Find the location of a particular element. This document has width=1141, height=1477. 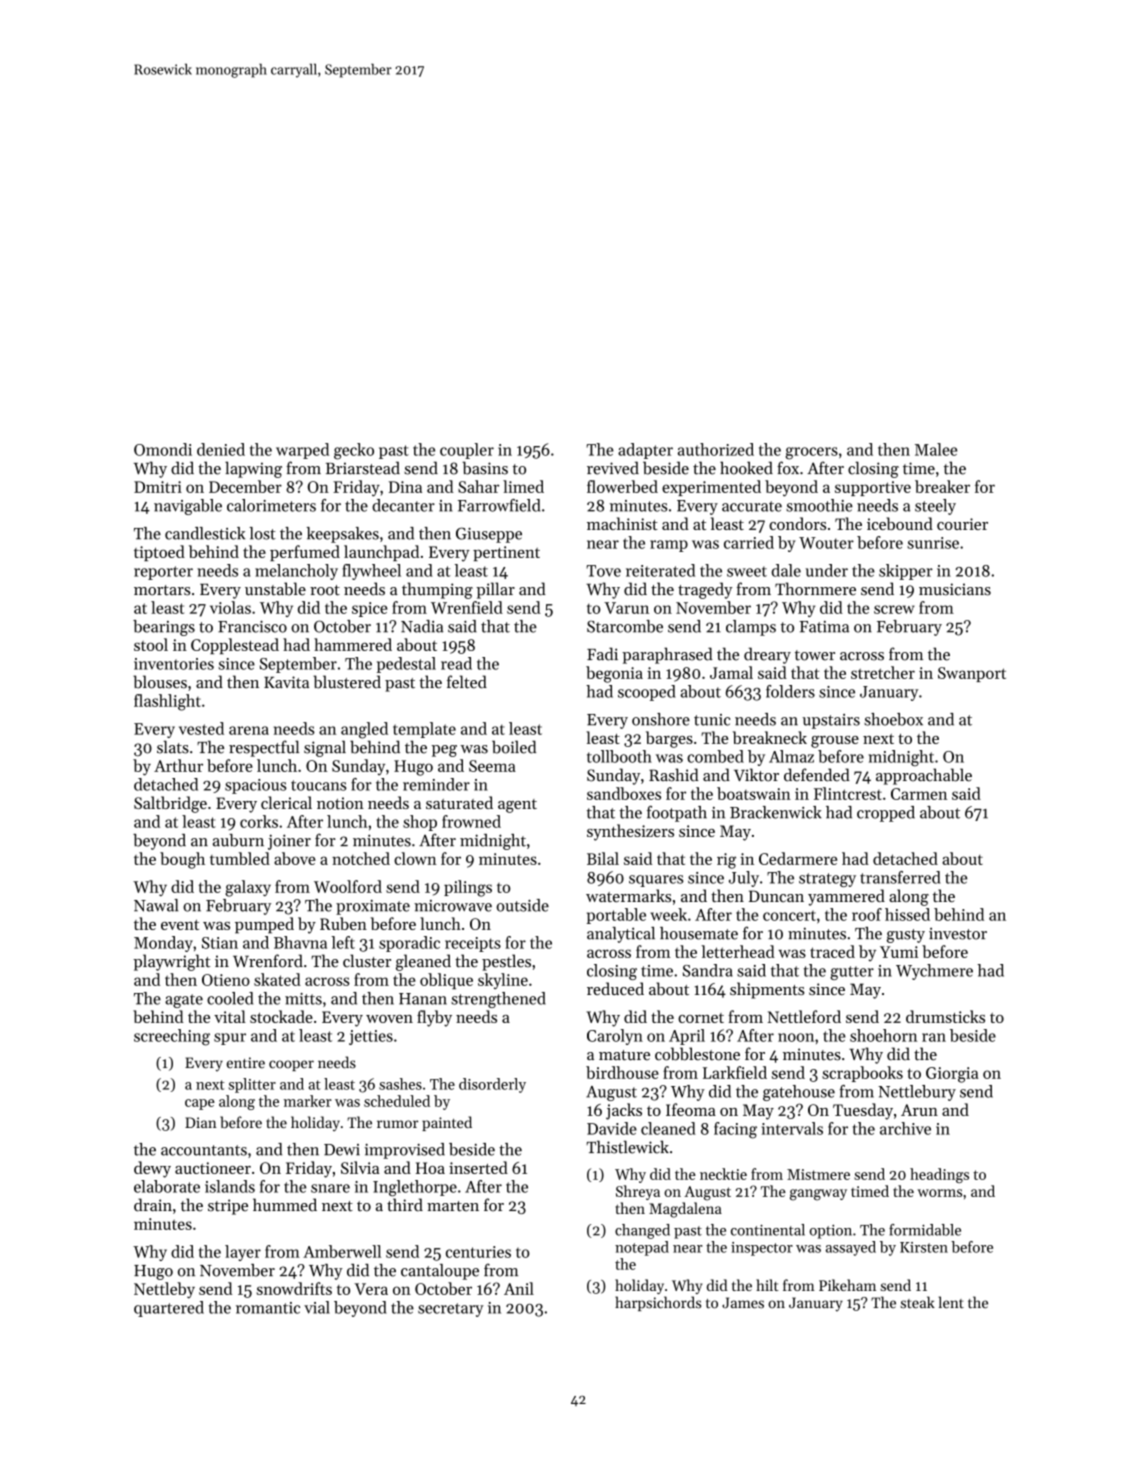

Vera is located at coordinates (371, 1289).
